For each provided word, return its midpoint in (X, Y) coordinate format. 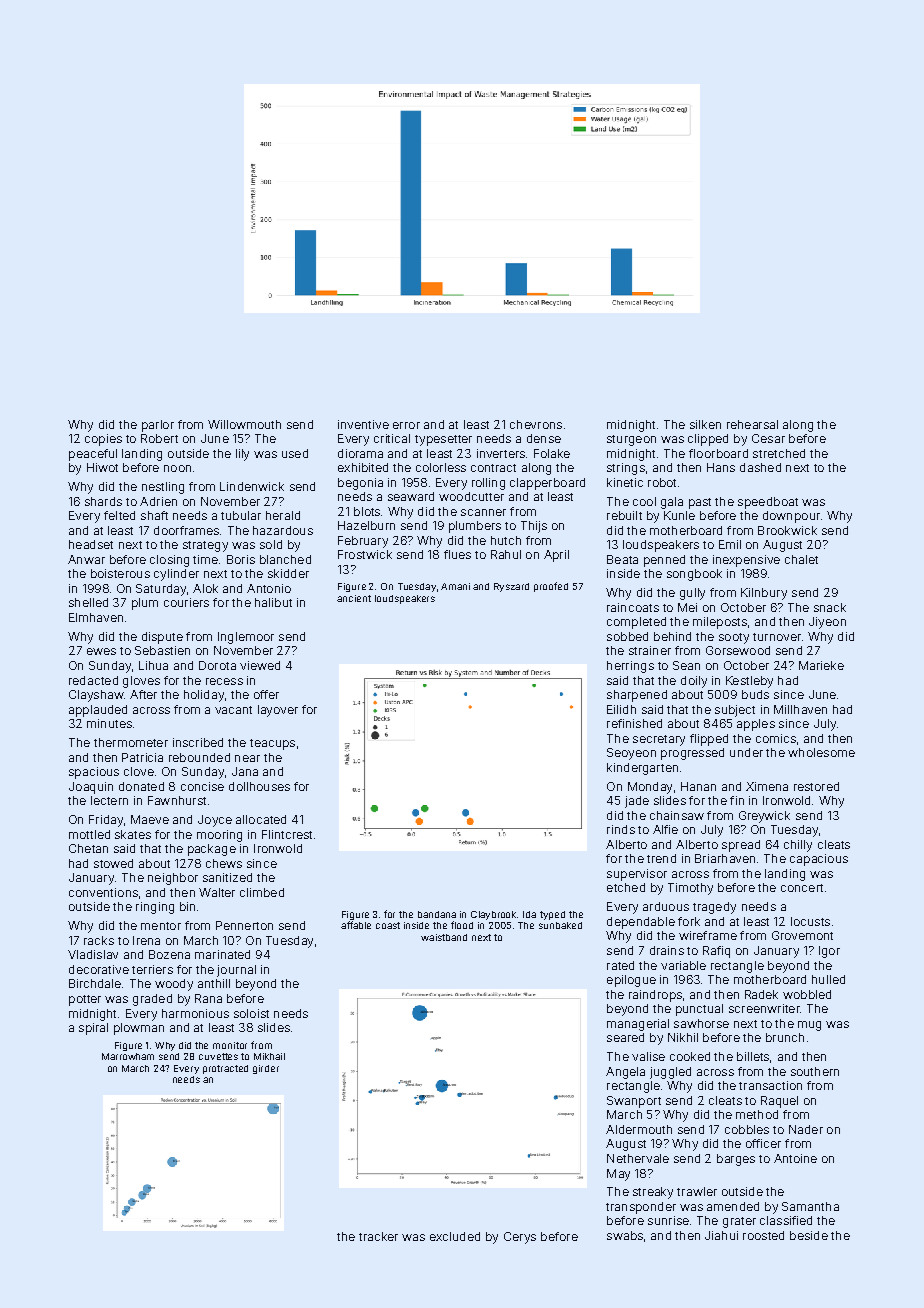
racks (99, 940)
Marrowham (128, 1056)
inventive (363, 424)
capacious (819, 860)
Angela (625, 1073)
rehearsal (752, 424)
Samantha (810, 1206)
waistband (444, 937)
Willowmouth (244, 424)
